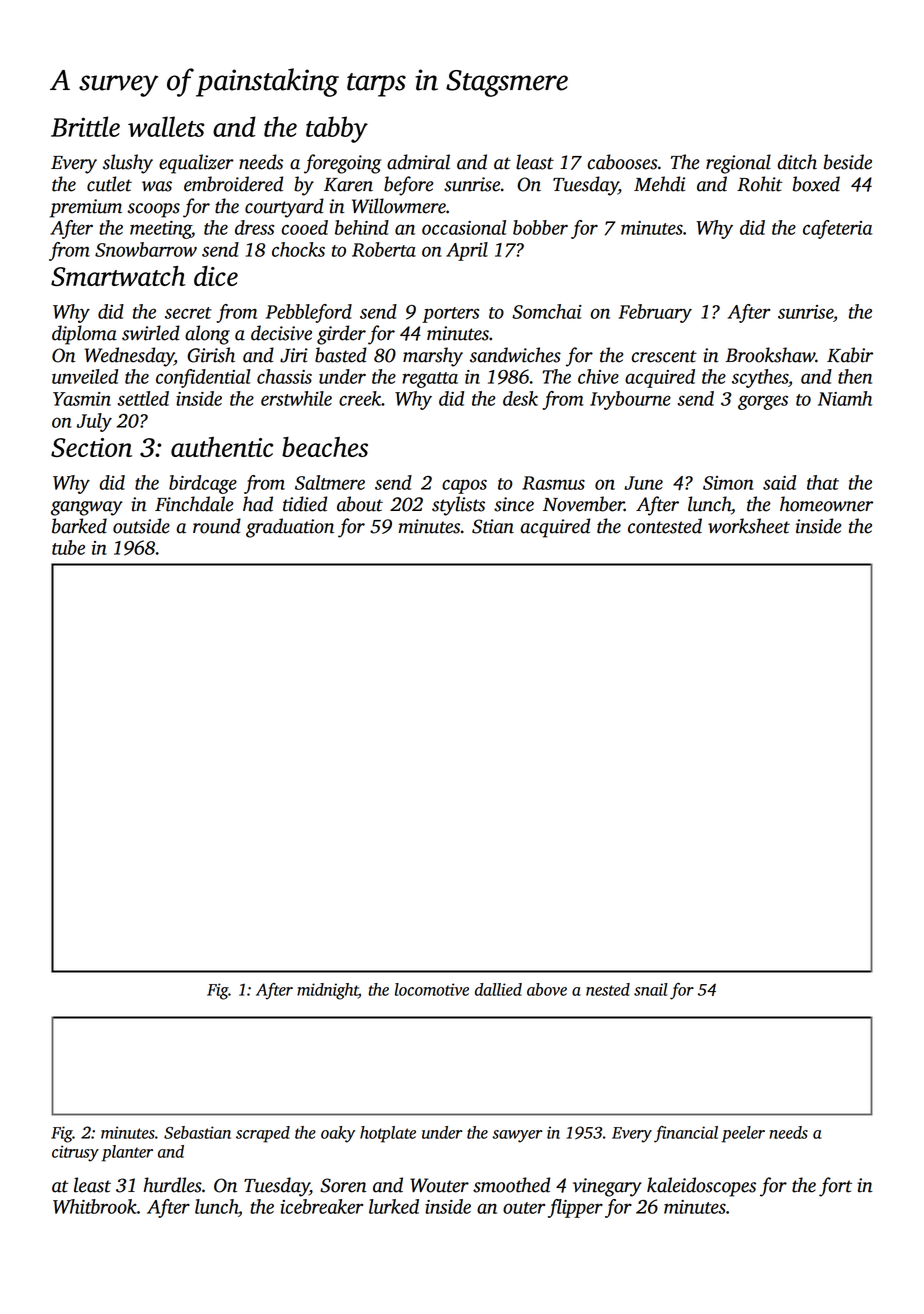 The height and width of the page is (1314, 924). I want to click on lurked, so click(394, 1206).
